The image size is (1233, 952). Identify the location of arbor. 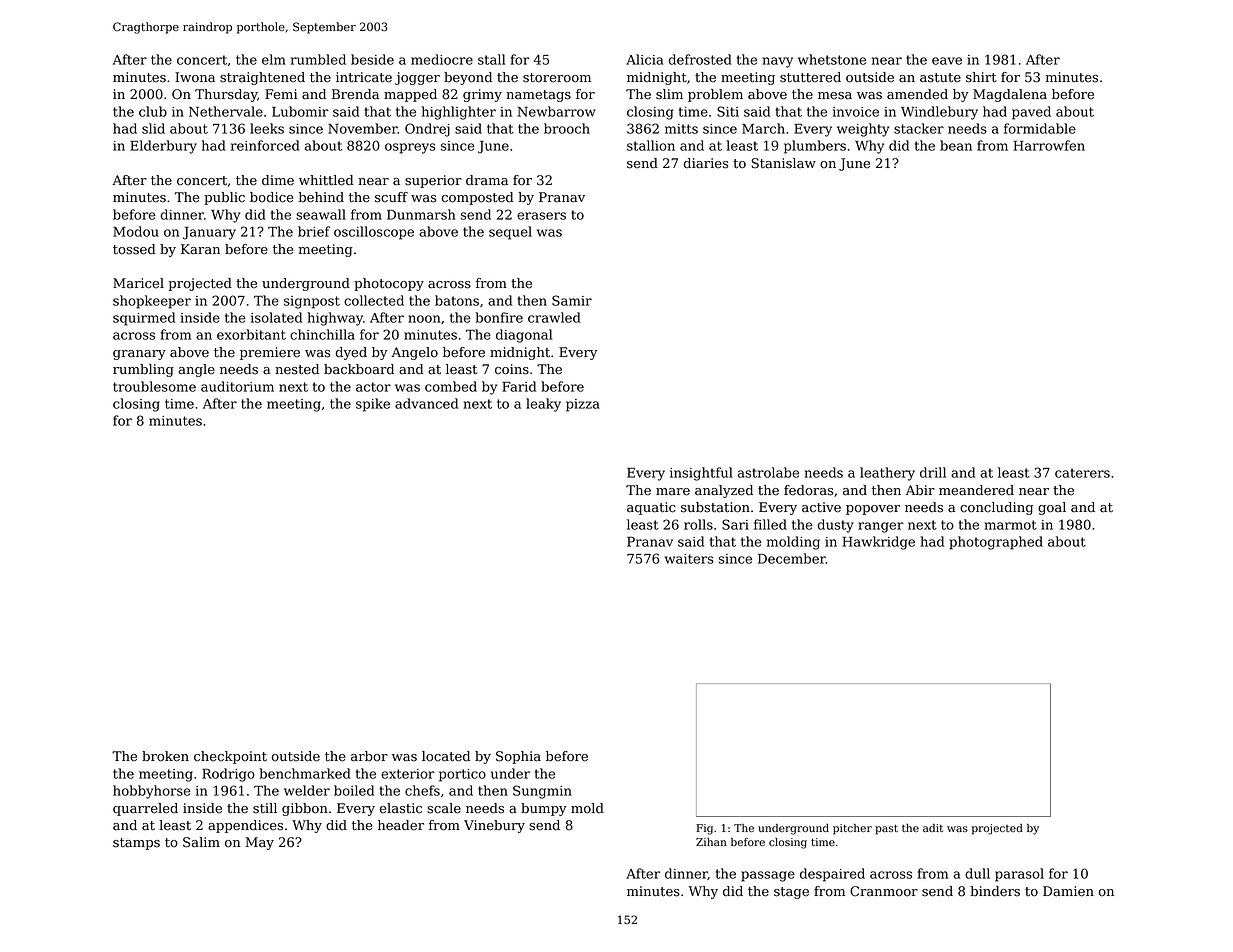
(369, 756).
